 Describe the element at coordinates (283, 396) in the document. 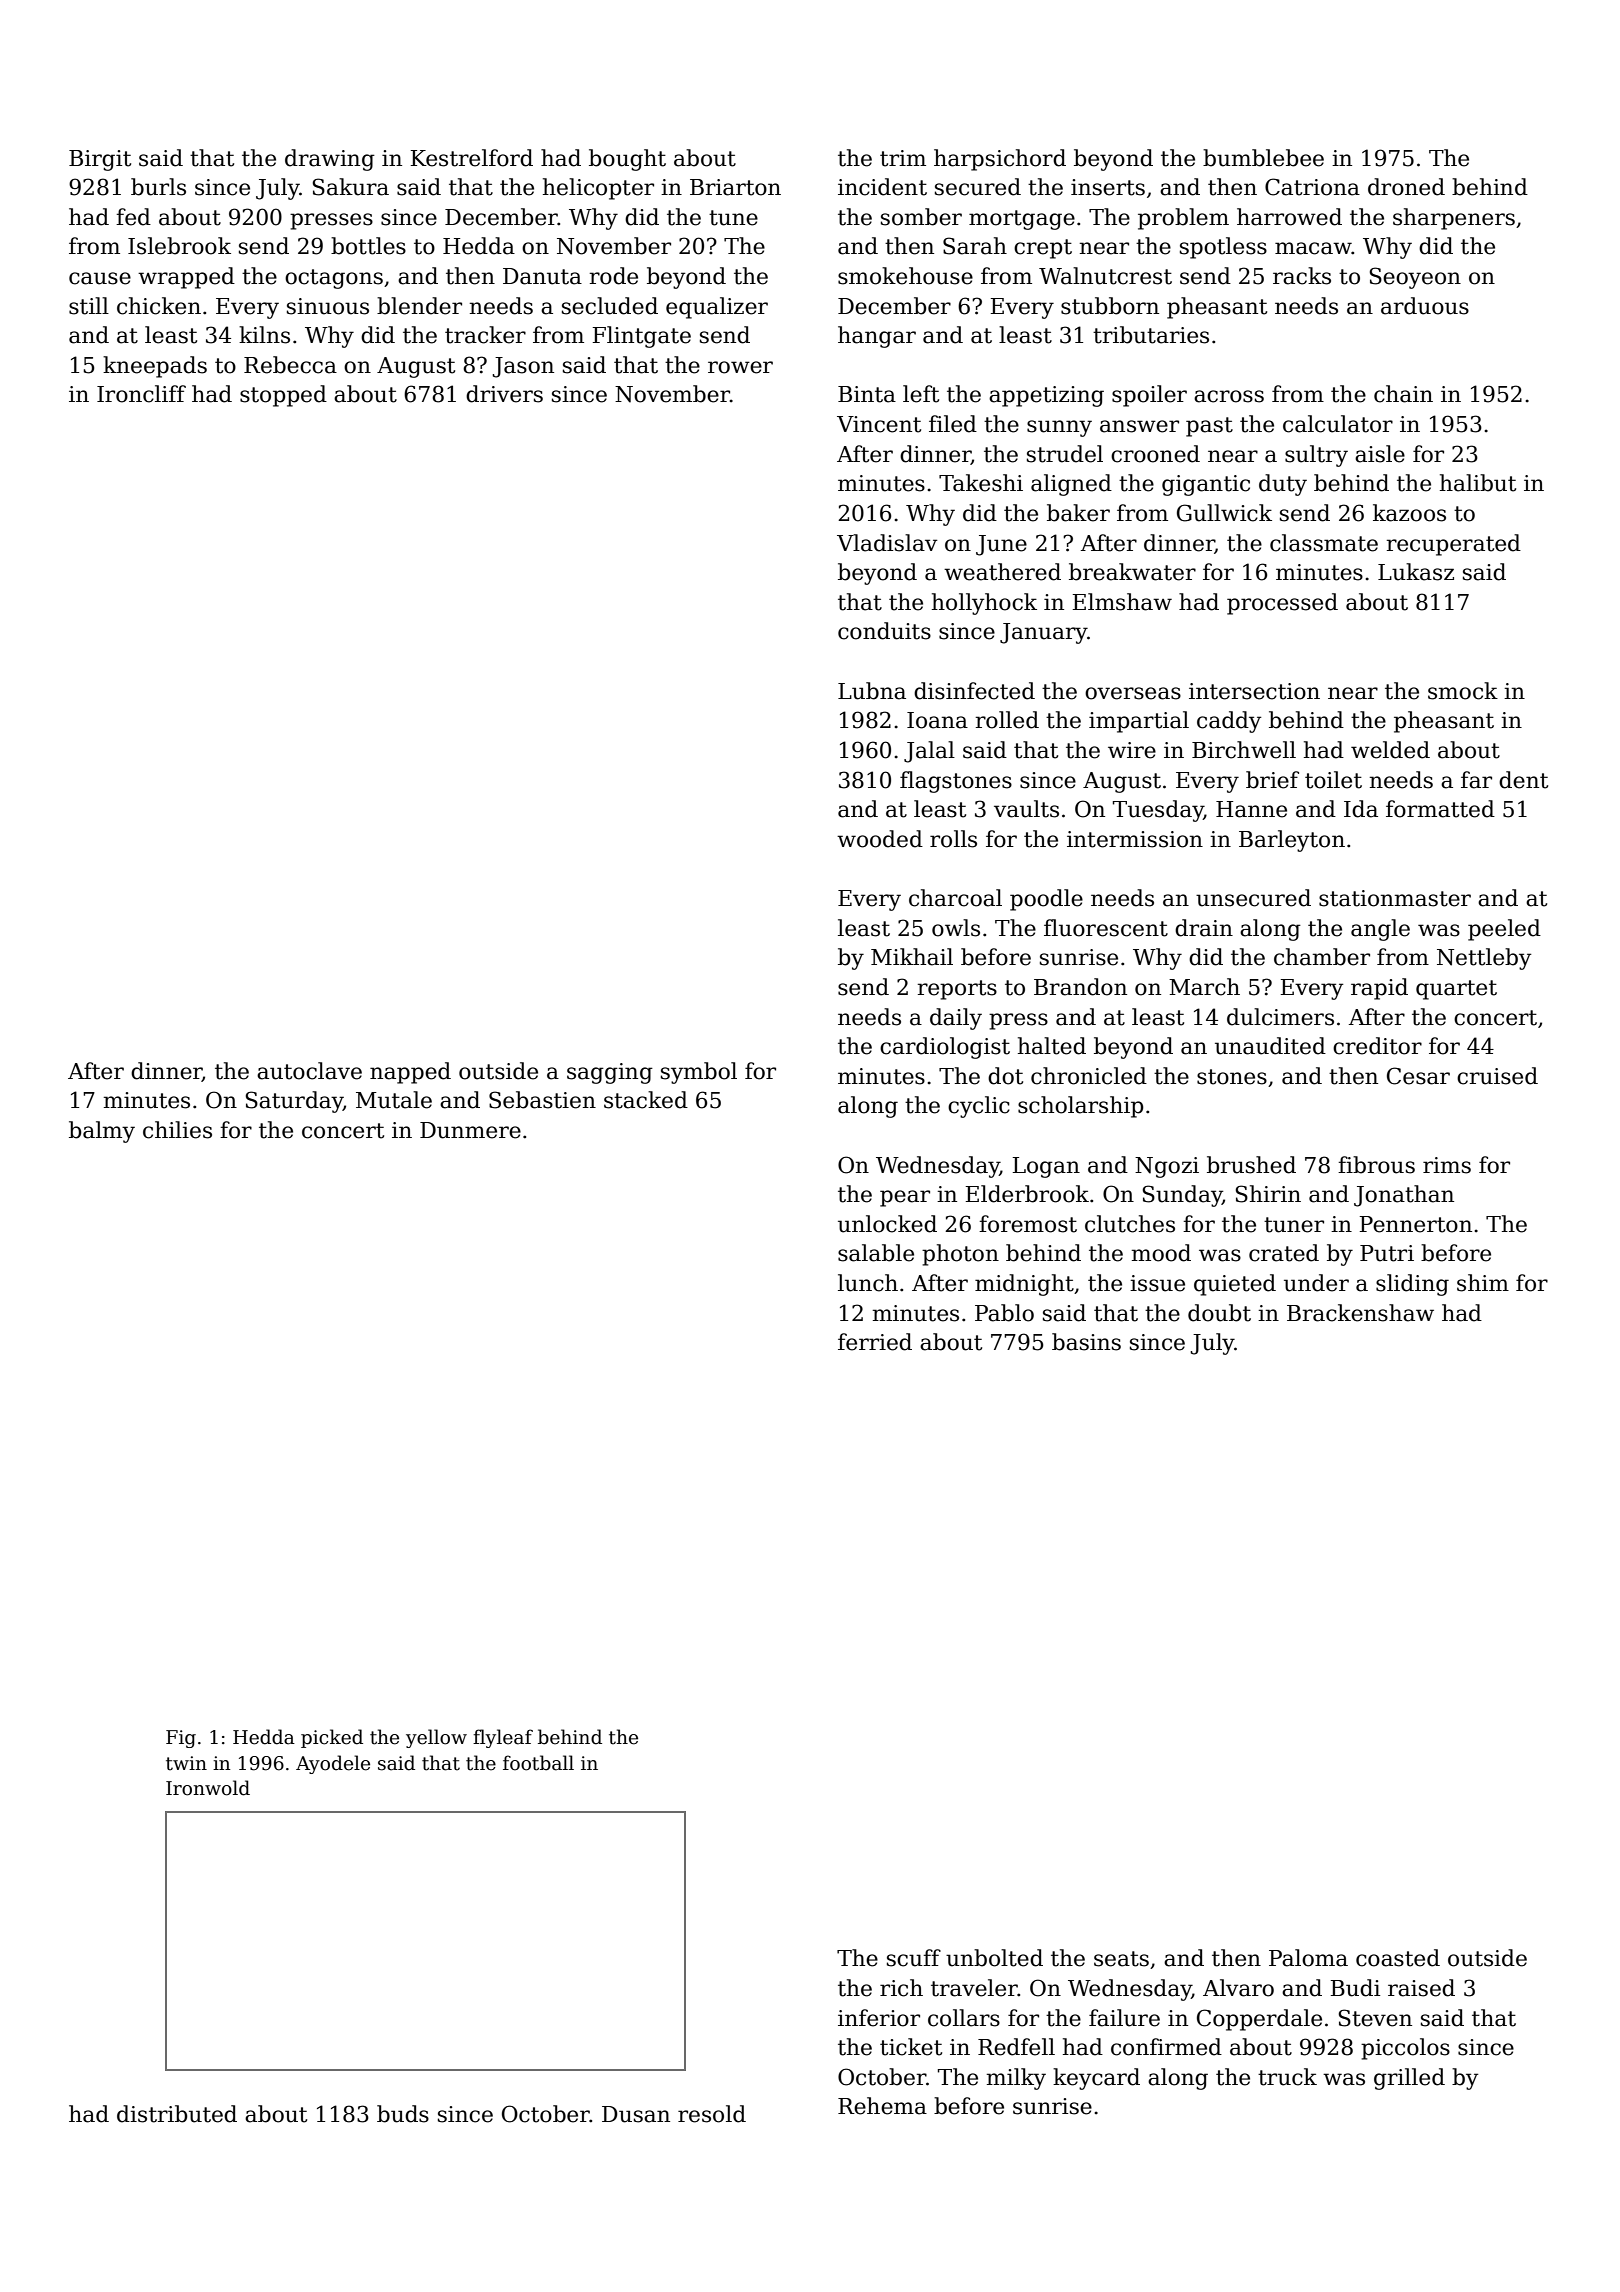

I see `stopped` at that location.
